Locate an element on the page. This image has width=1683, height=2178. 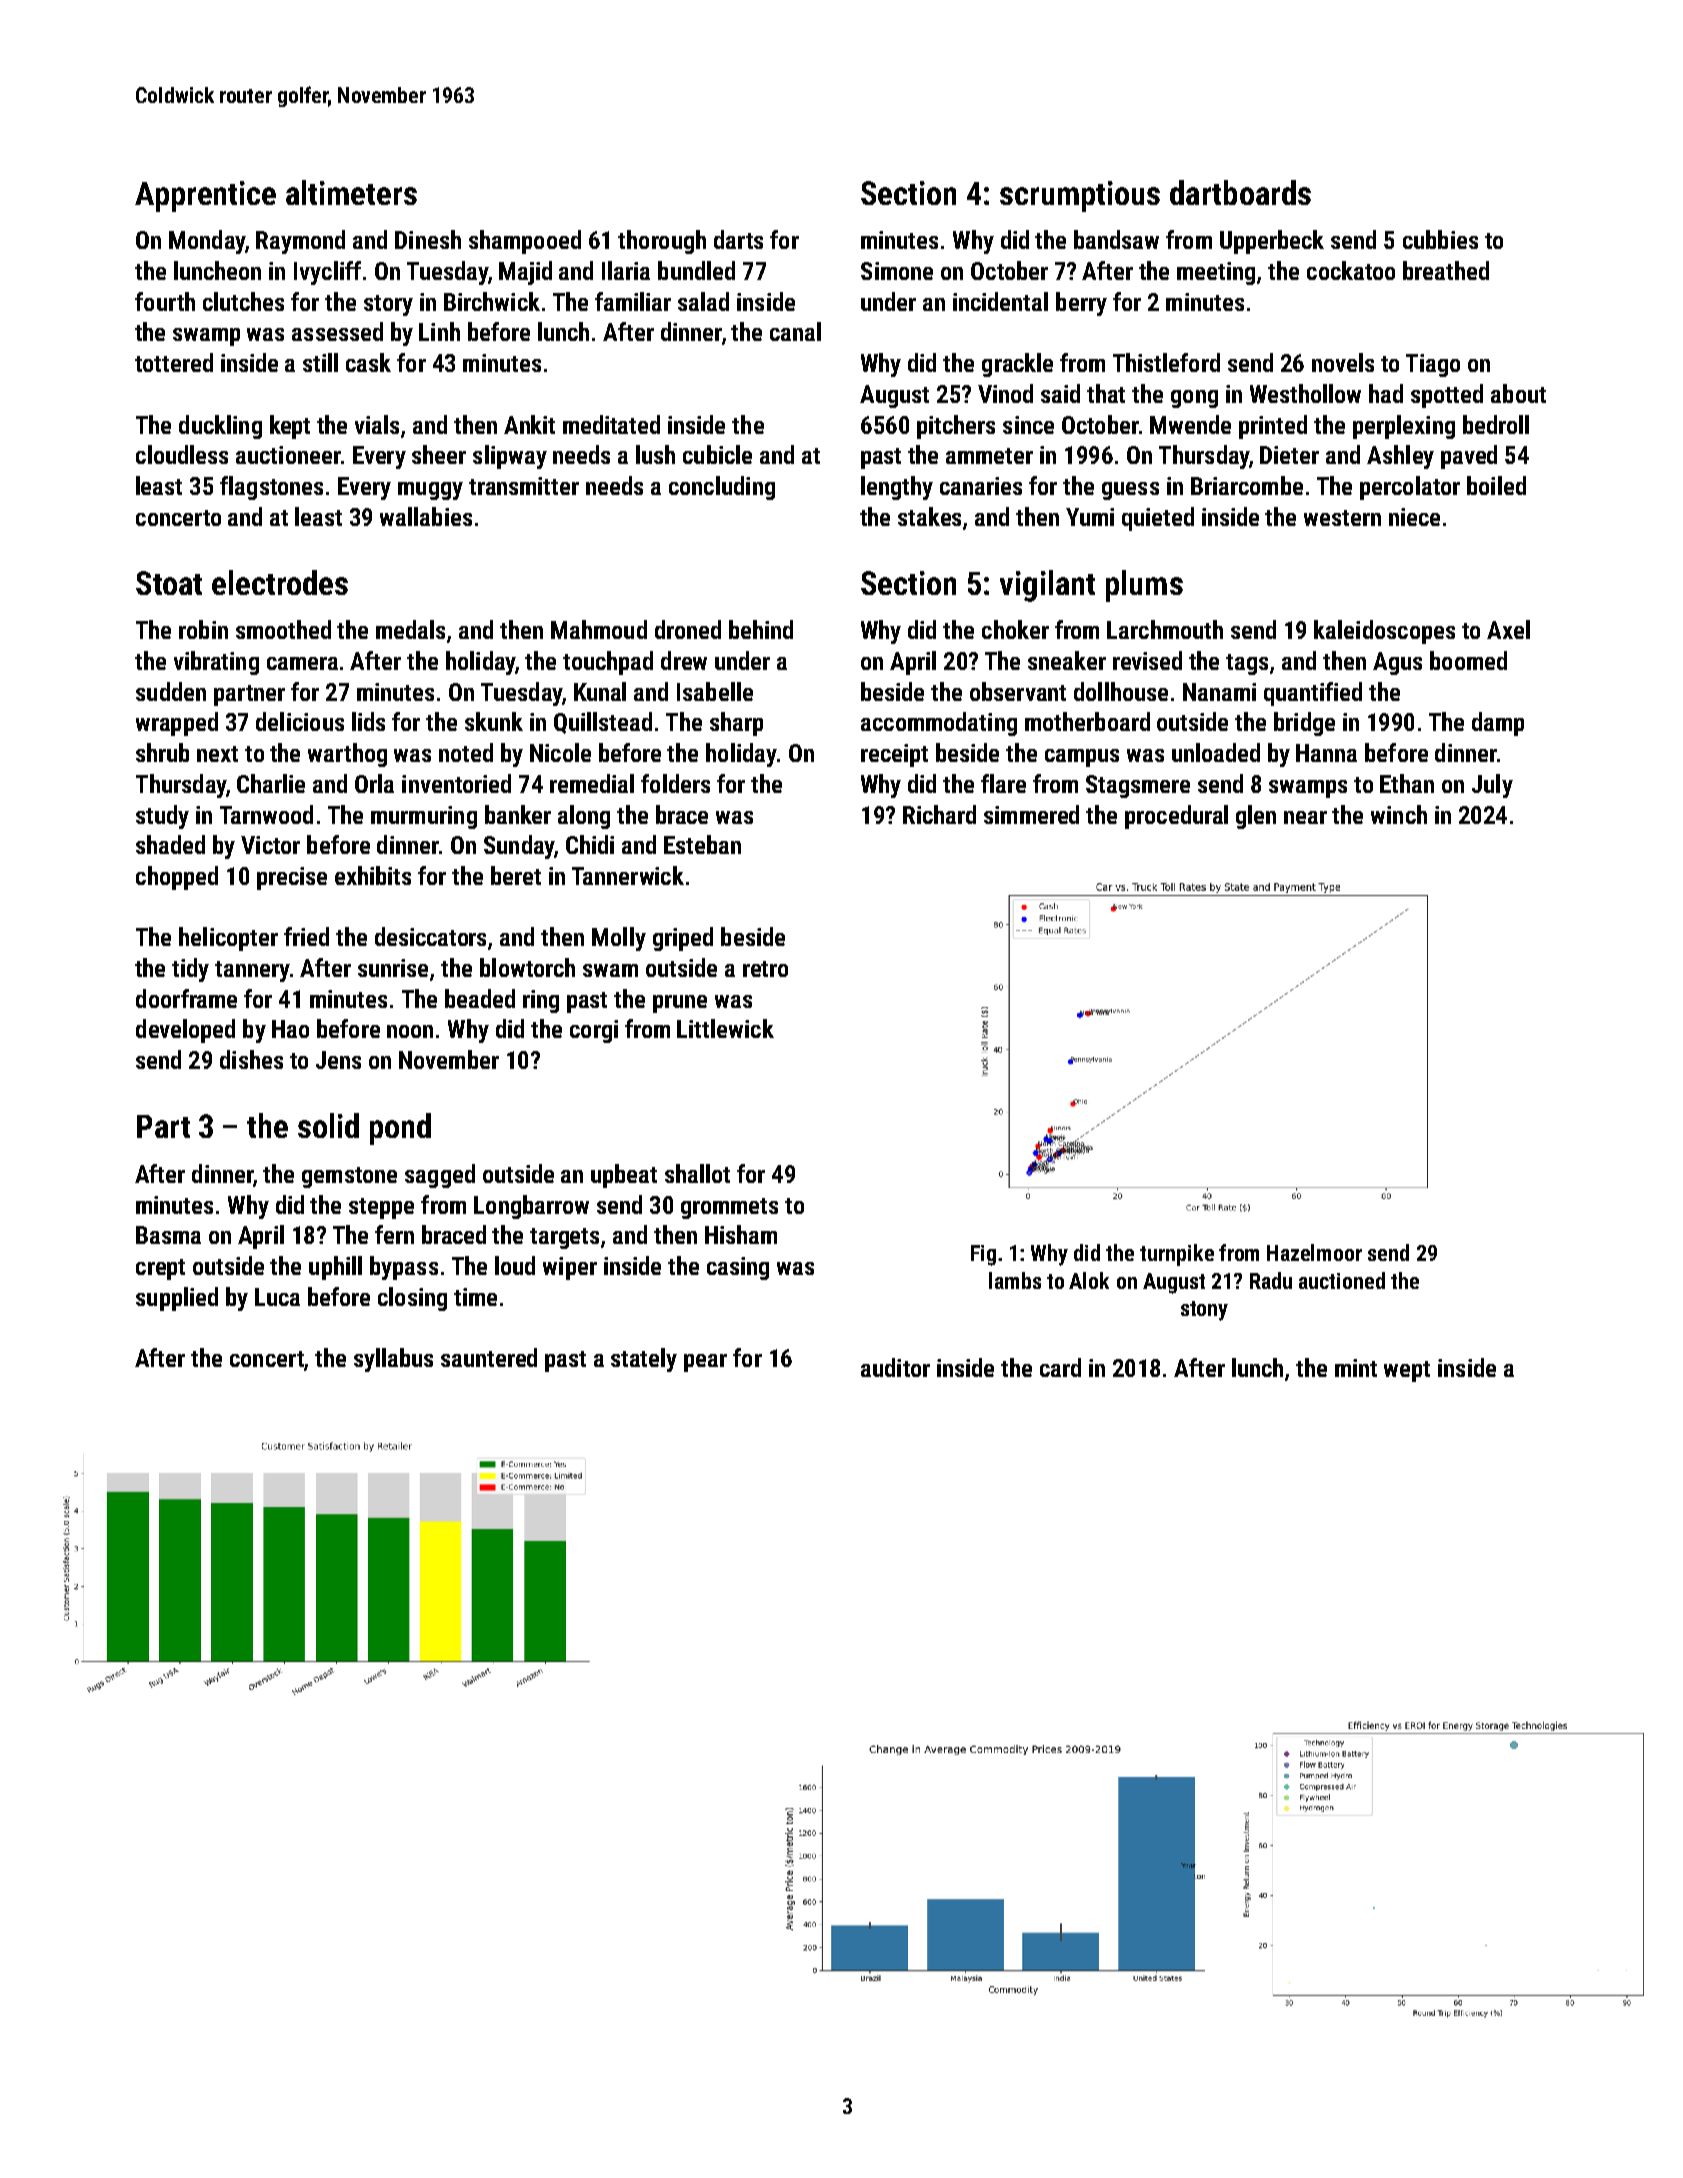
Apprentice is located at coordinates (205, 196).
